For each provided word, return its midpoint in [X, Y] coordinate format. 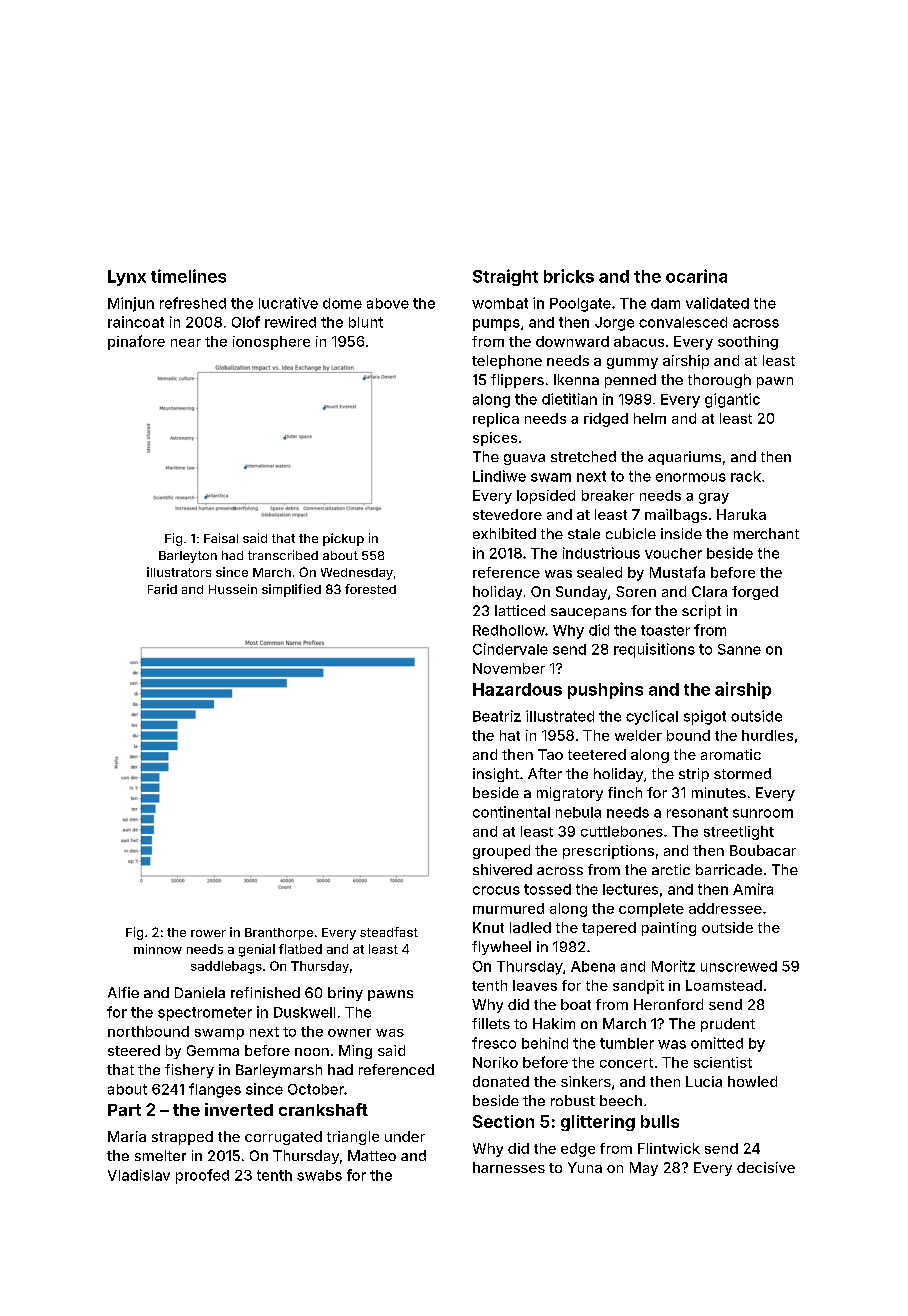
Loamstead [724, 985]
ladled [530, 927]
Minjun [131, 304]
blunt [366, 322]
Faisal [221, 538]
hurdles [767, 735]
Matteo [372, 1155]
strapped [182, 1138]
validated [717, 303]
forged [755, 593]
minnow [158, 949]
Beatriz [497, 716]
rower [208, 933]
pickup [343, 539]
